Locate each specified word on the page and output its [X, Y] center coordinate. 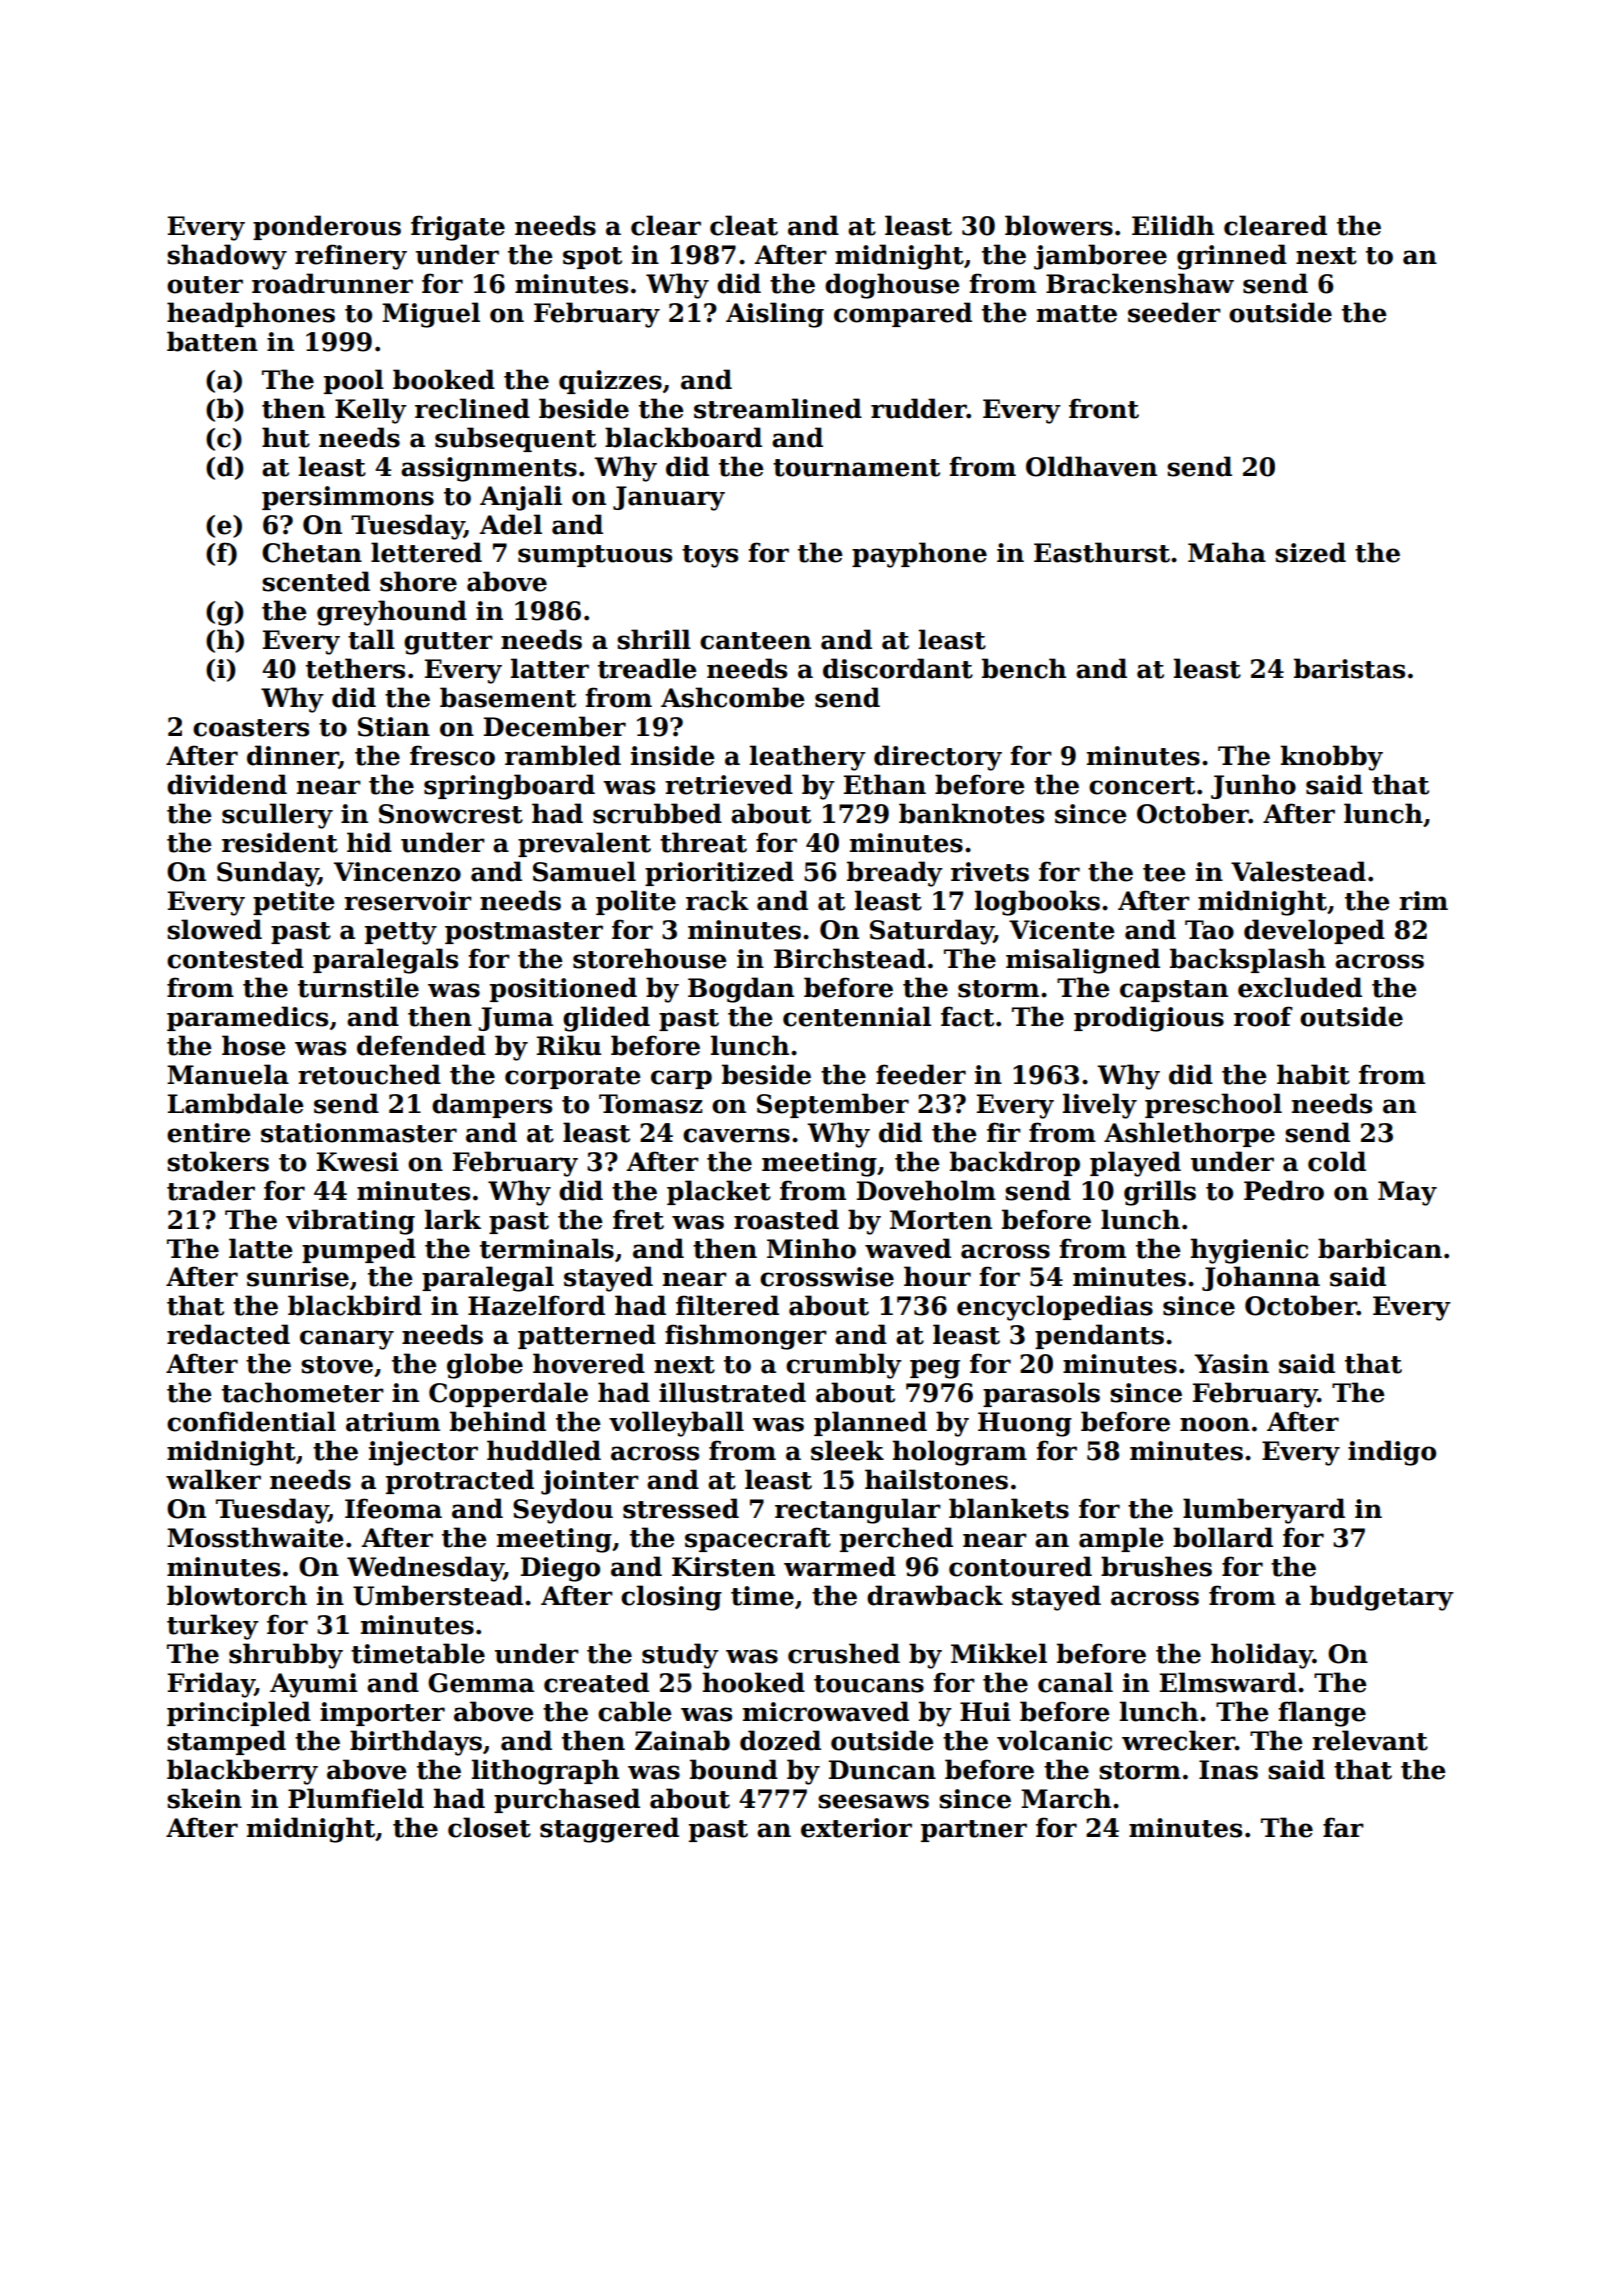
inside [673, 755]
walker [213, 1479]
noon [1215, 1424]
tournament [856, 468]
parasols [1041, 1394]
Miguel [431, 315]
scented [316, 581]
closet [489, 1827]
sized [1310, 552]
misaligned [1083, 961]
